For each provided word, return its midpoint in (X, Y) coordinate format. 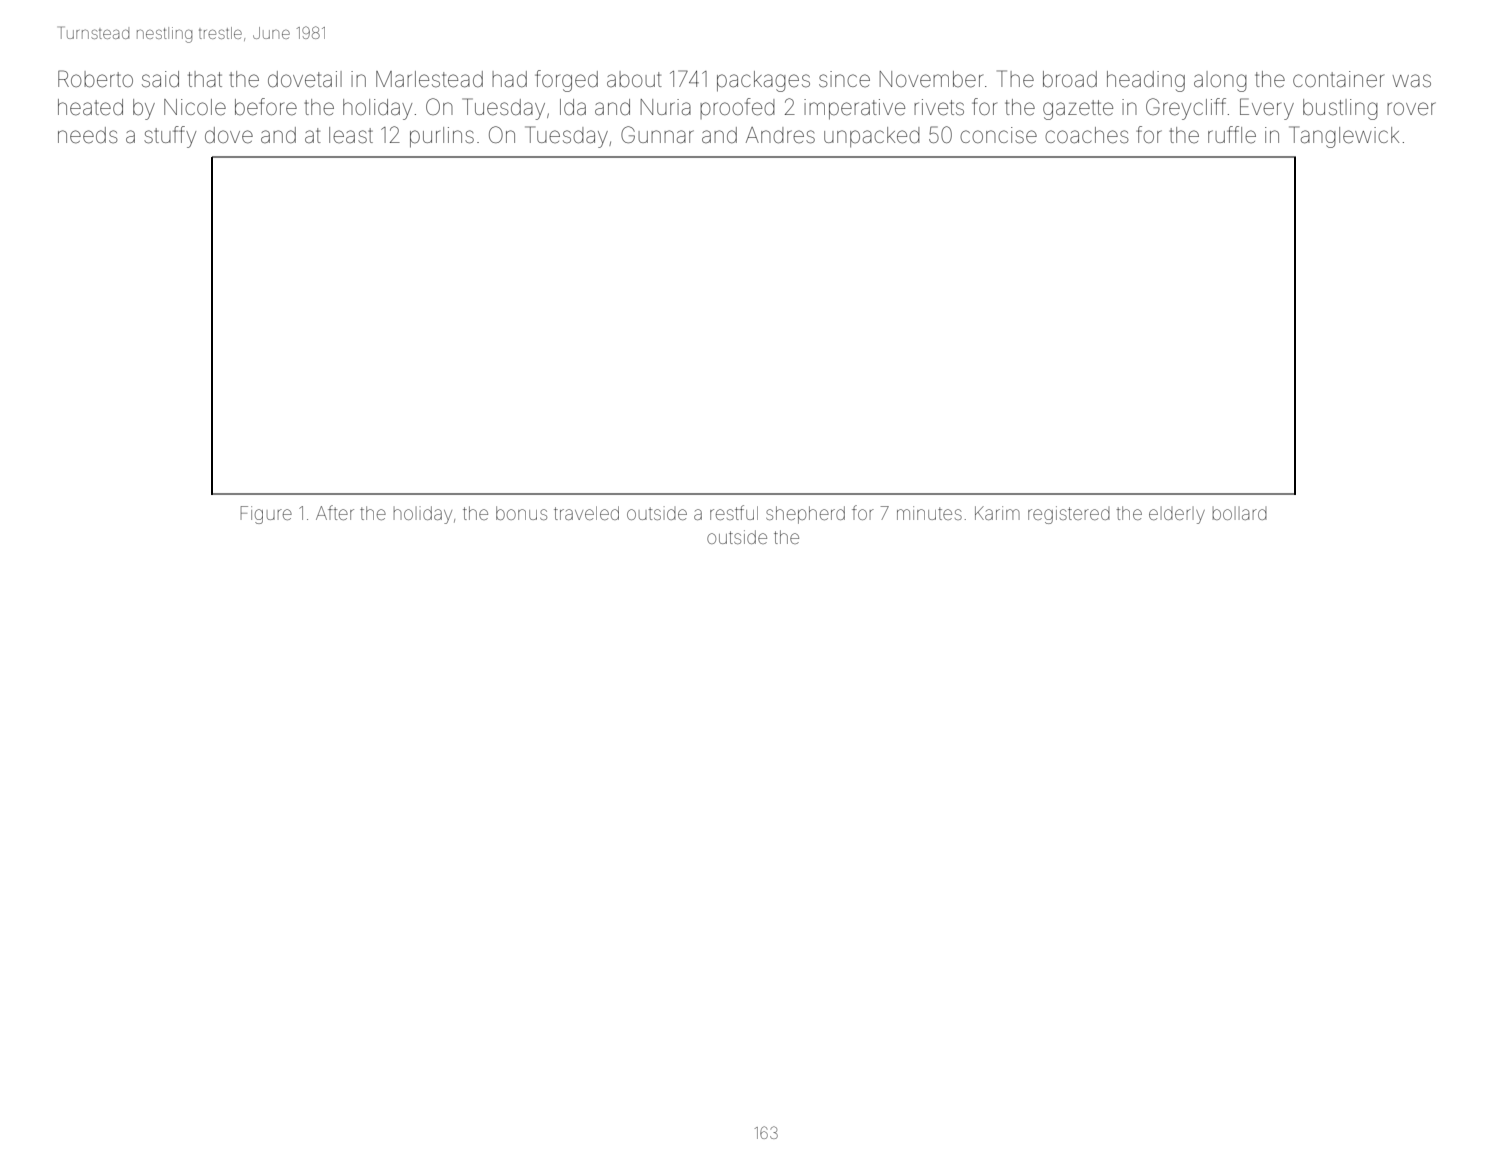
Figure (266, 515)
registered (1069, 515)
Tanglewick (1344, 137)
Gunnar (657, 135)
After (335, 512)
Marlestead (429, 79)
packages (763, 81)
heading (1146, 81)
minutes (929, 513)
